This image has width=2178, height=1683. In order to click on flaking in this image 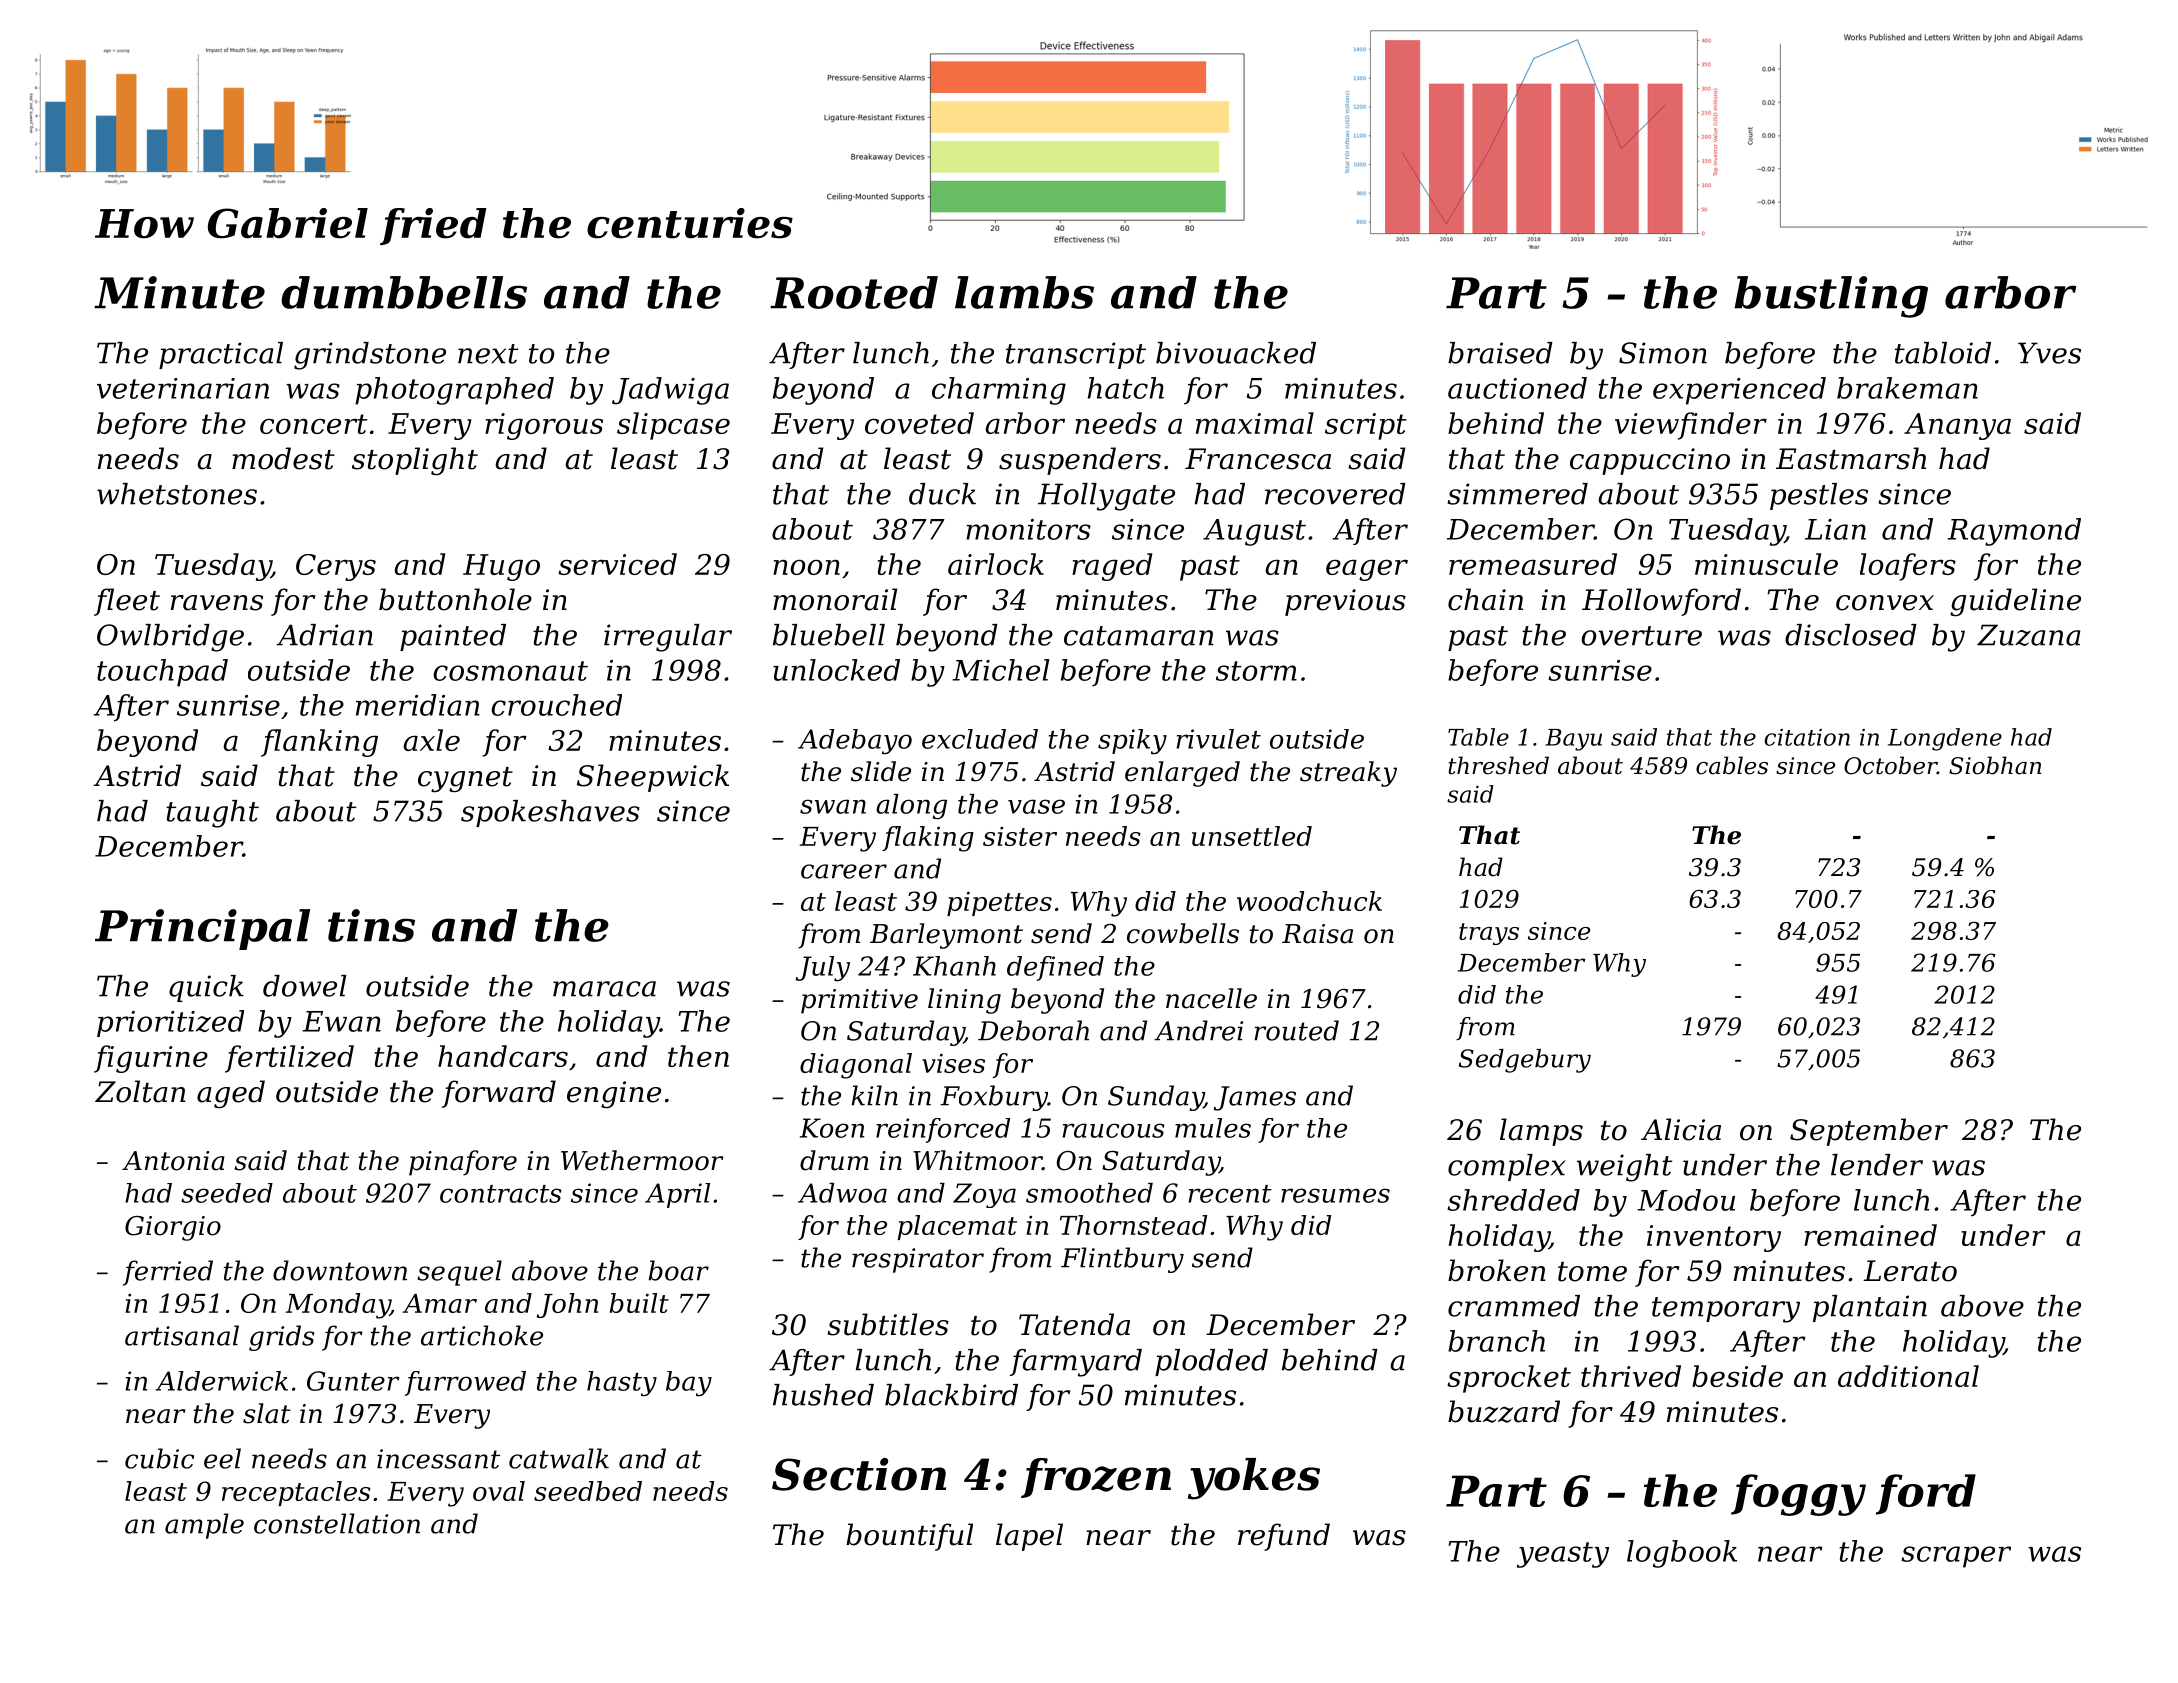, I will do `click(928, 839)`.
